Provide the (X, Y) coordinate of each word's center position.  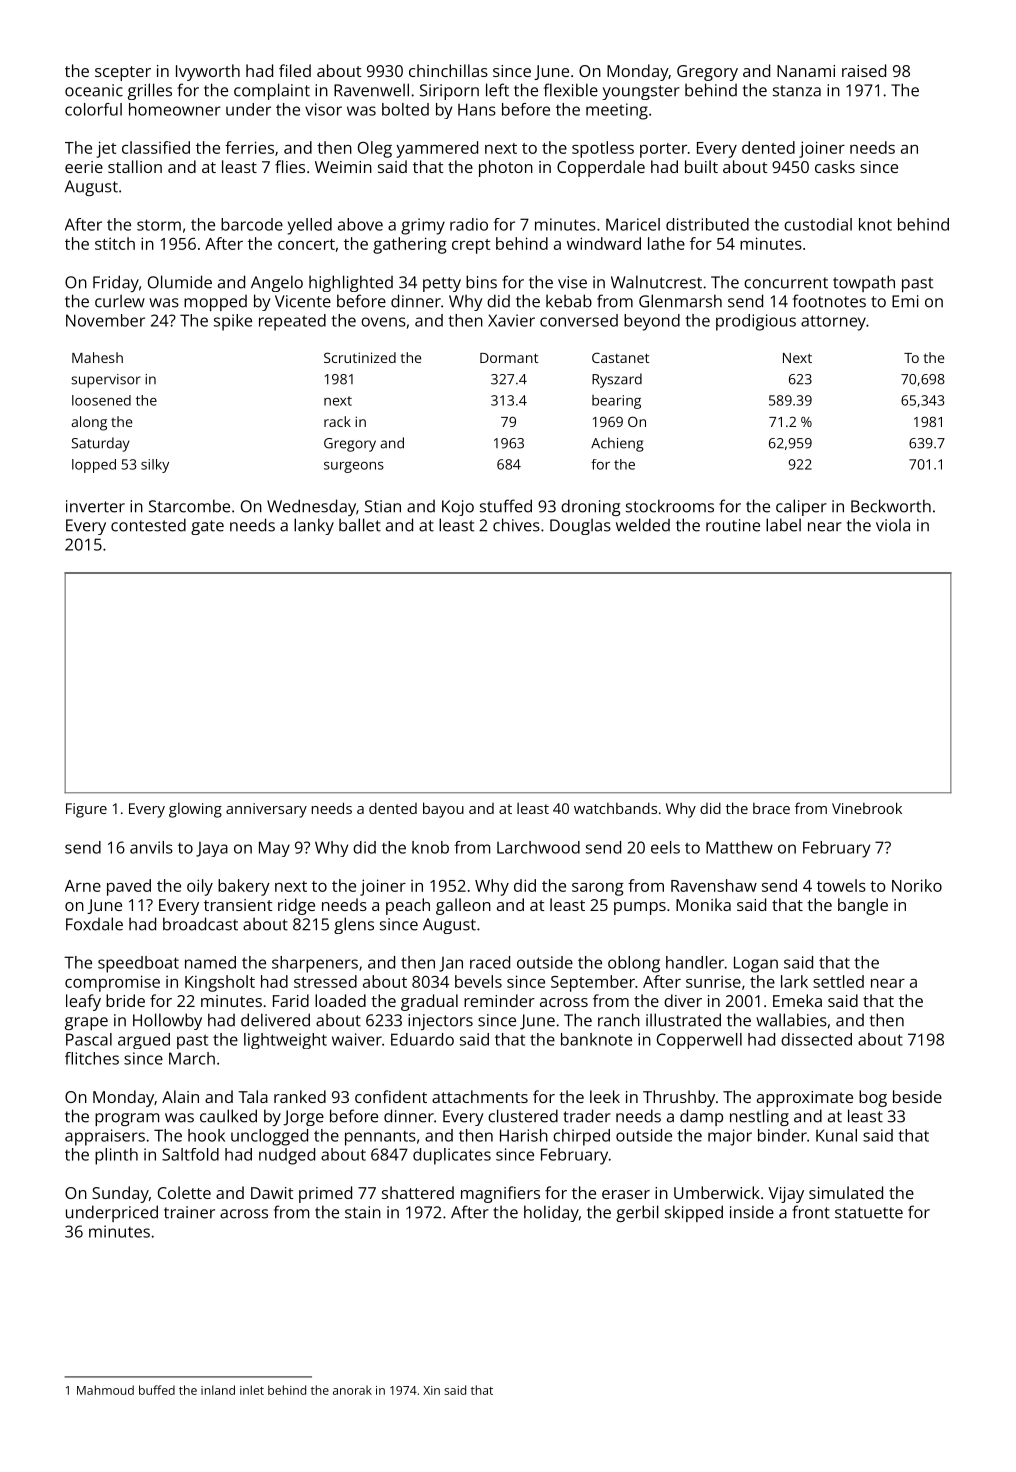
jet (106, 149)
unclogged (269, 1137)
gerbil (637, 1213)
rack (337, 421)
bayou (443, 810)
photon (506, 168)
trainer (189, 1212)
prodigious (756, 322)
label (783, 525)
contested (148, 525)
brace (771, 808)
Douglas (580, 526)
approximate (805, 1099)
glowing (195, 810)
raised (864, 70)
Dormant (509, 358)
